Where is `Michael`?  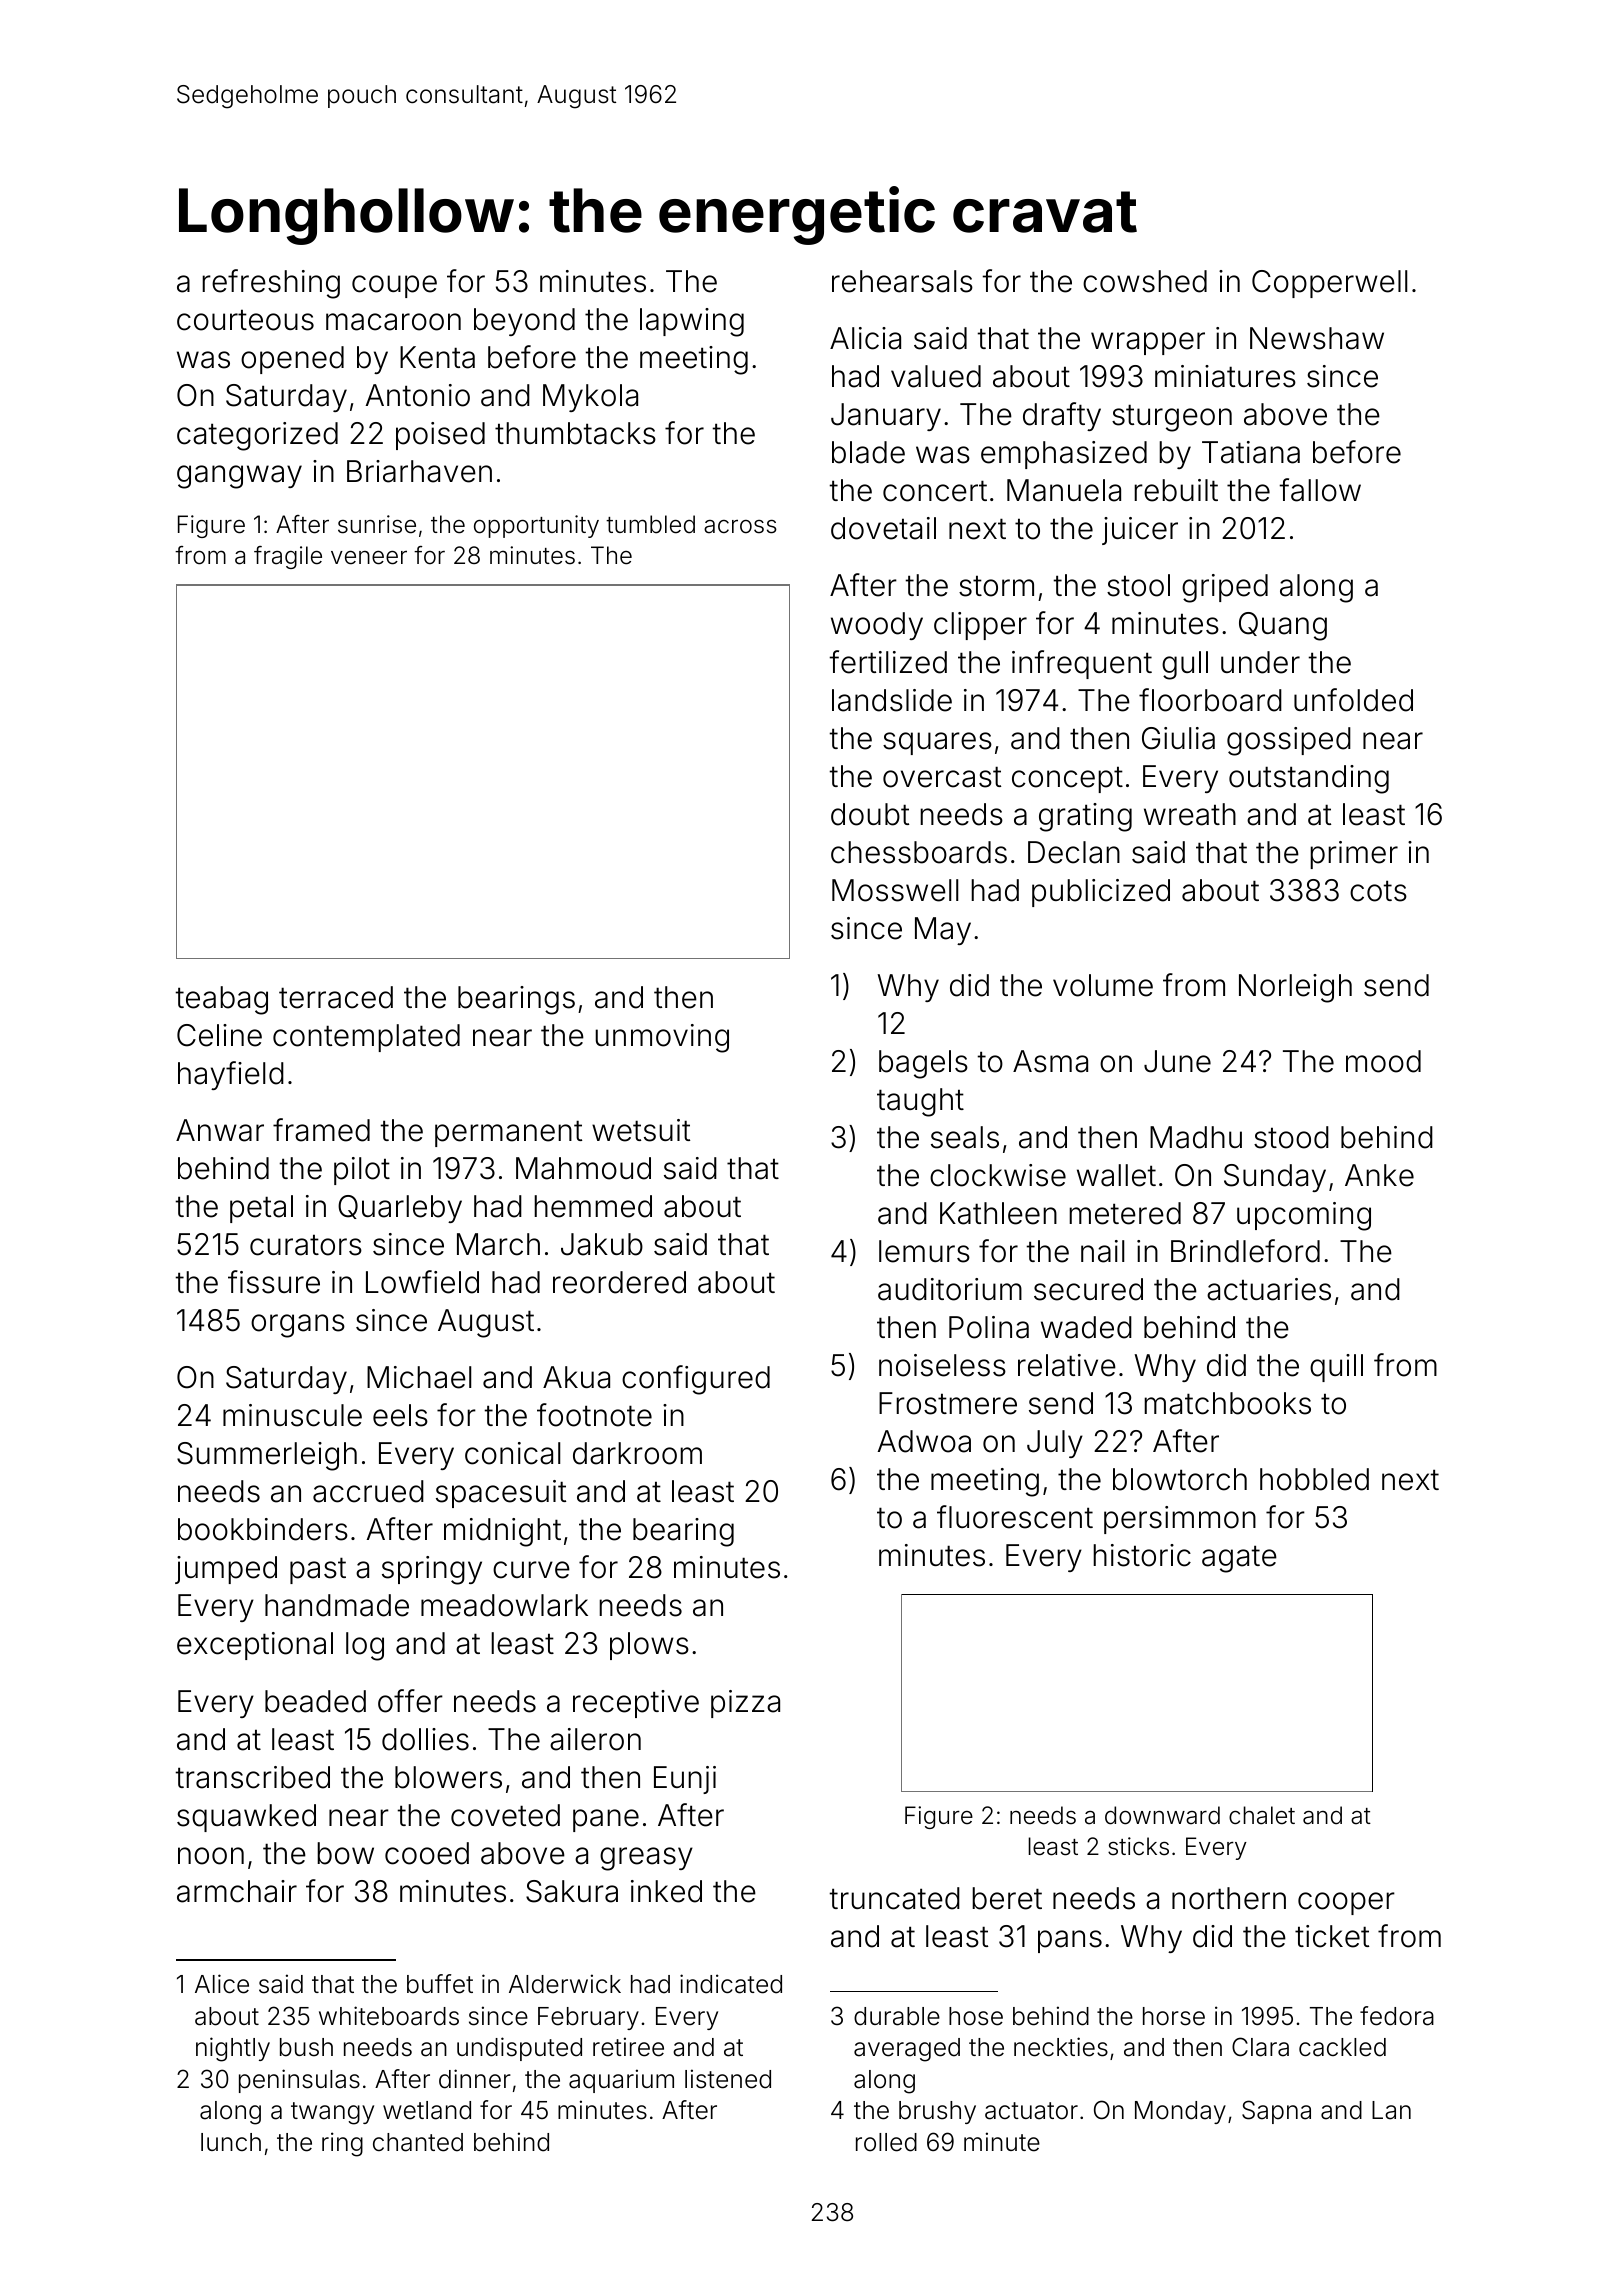 Michael is located at coordinates (419, 1377).
